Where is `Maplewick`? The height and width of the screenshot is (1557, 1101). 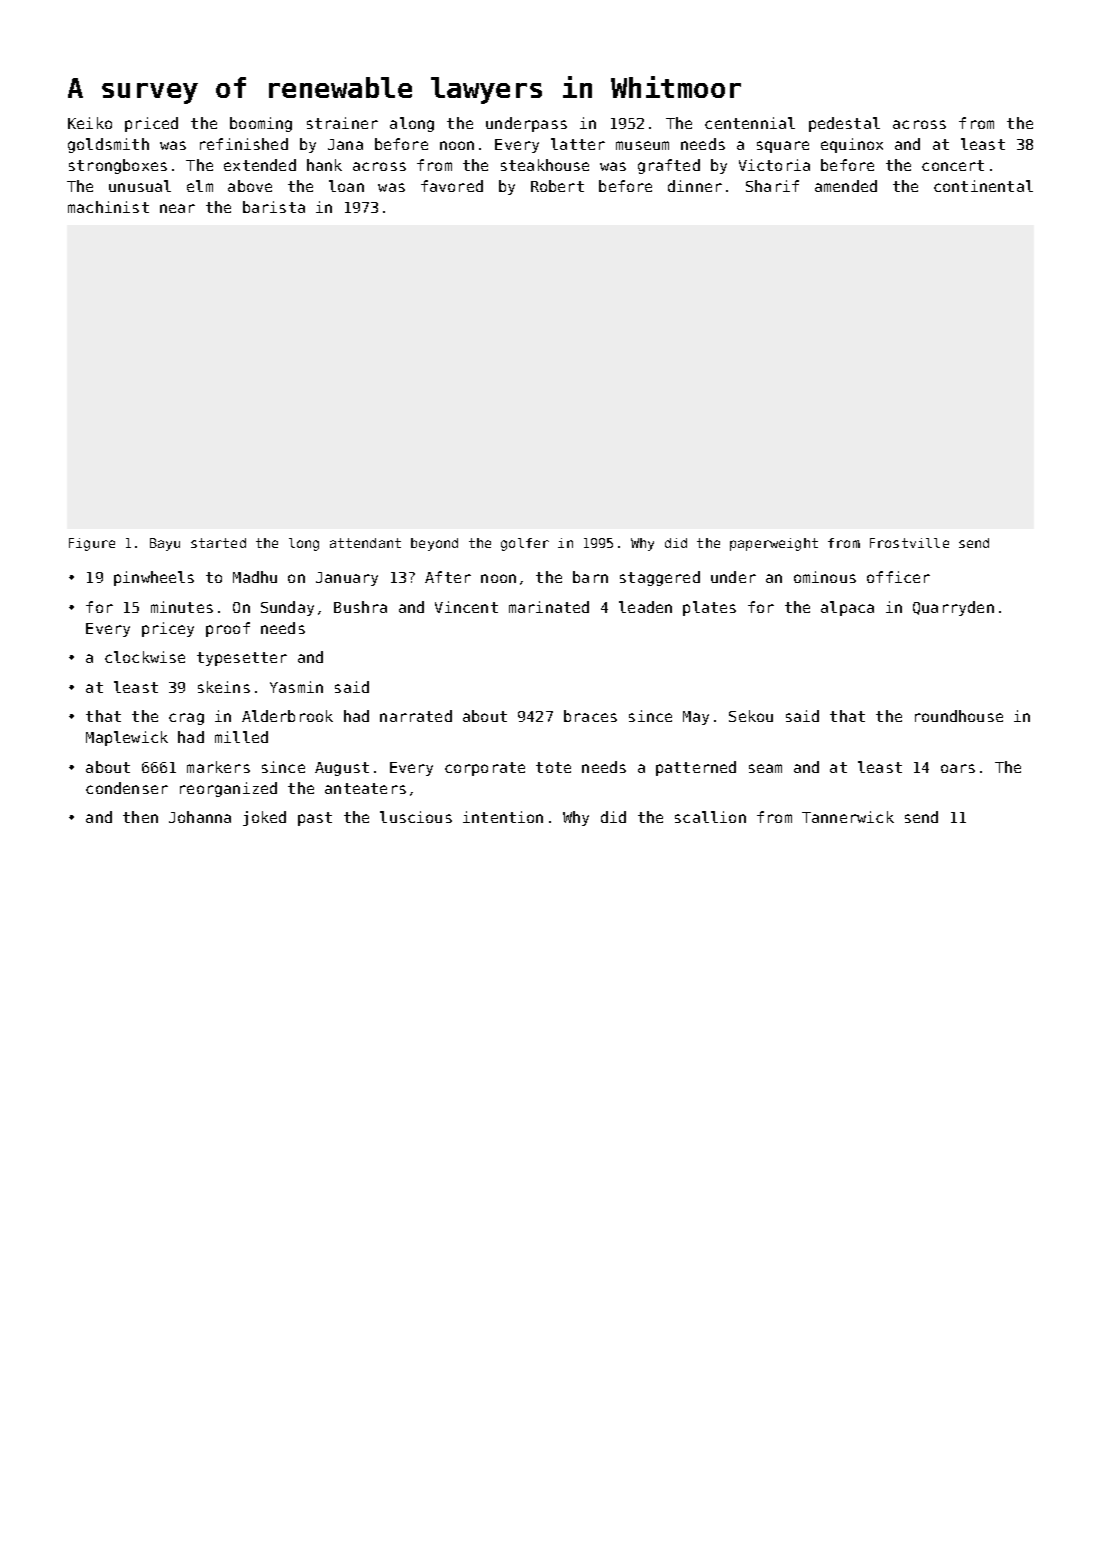
Maplewick is located at coordinates (127, 738).
